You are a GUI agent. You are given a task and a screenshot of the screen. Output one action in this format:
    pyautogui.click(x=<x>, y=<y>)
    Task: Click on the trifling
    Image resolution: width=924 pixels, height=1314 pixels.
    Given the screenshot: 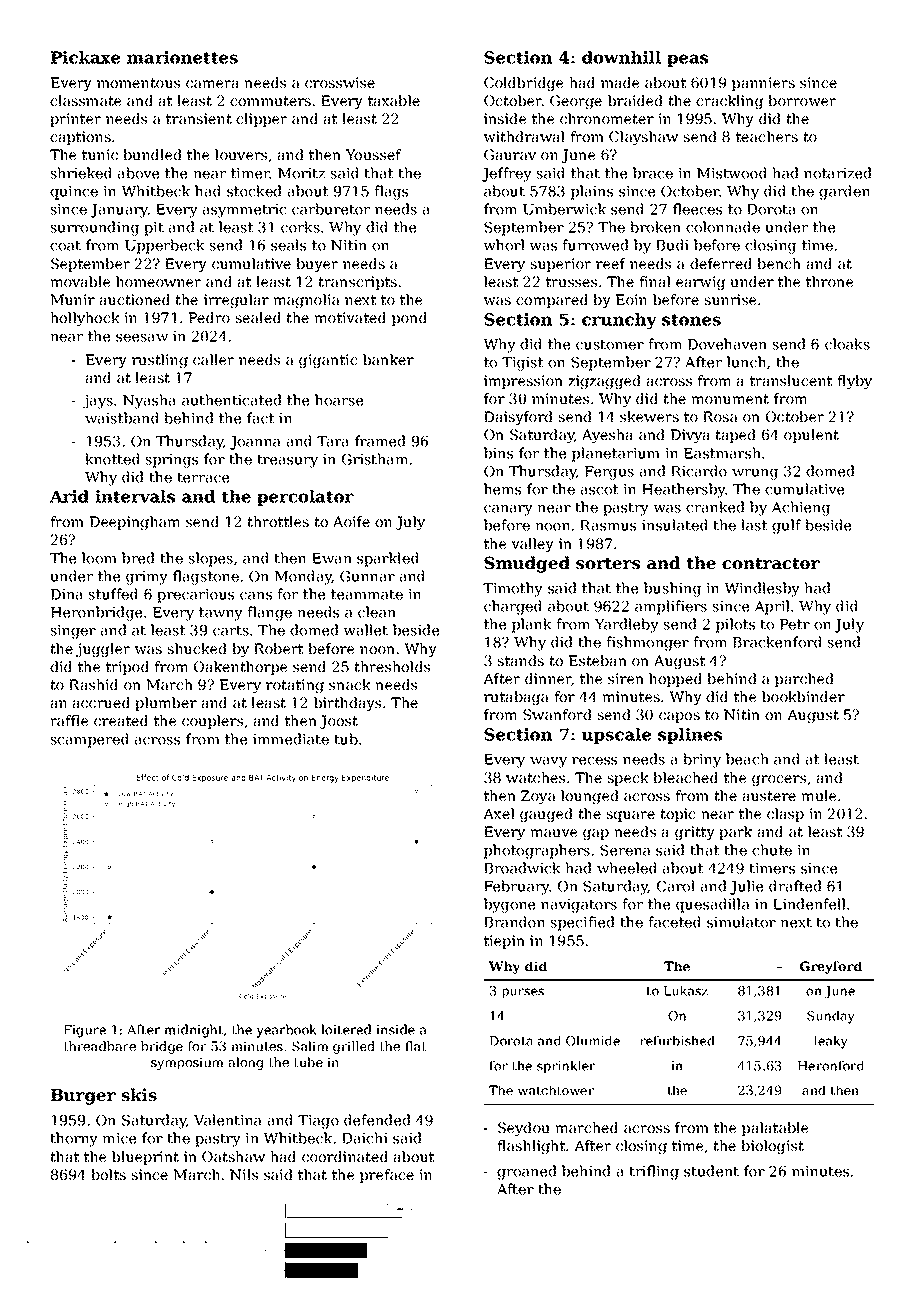 What is the action you would take?
    pyautogui.click(x=654, y=1172)
